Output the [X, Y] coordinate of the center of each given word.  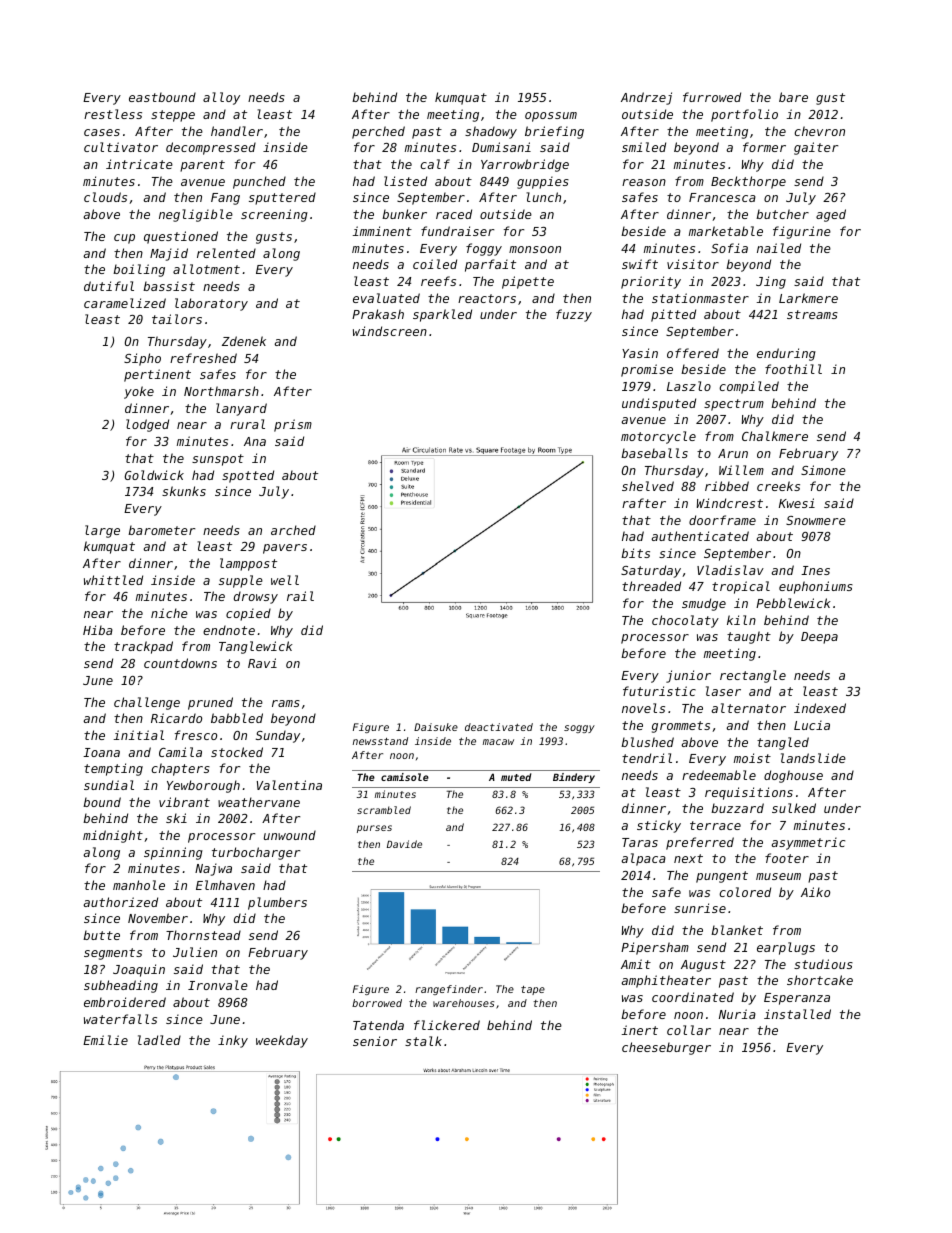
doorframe [722, 520]
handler [237, 131]
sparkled [442, 315]
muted [516, 777]
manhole [139, 885]
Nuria [737, 1014]
